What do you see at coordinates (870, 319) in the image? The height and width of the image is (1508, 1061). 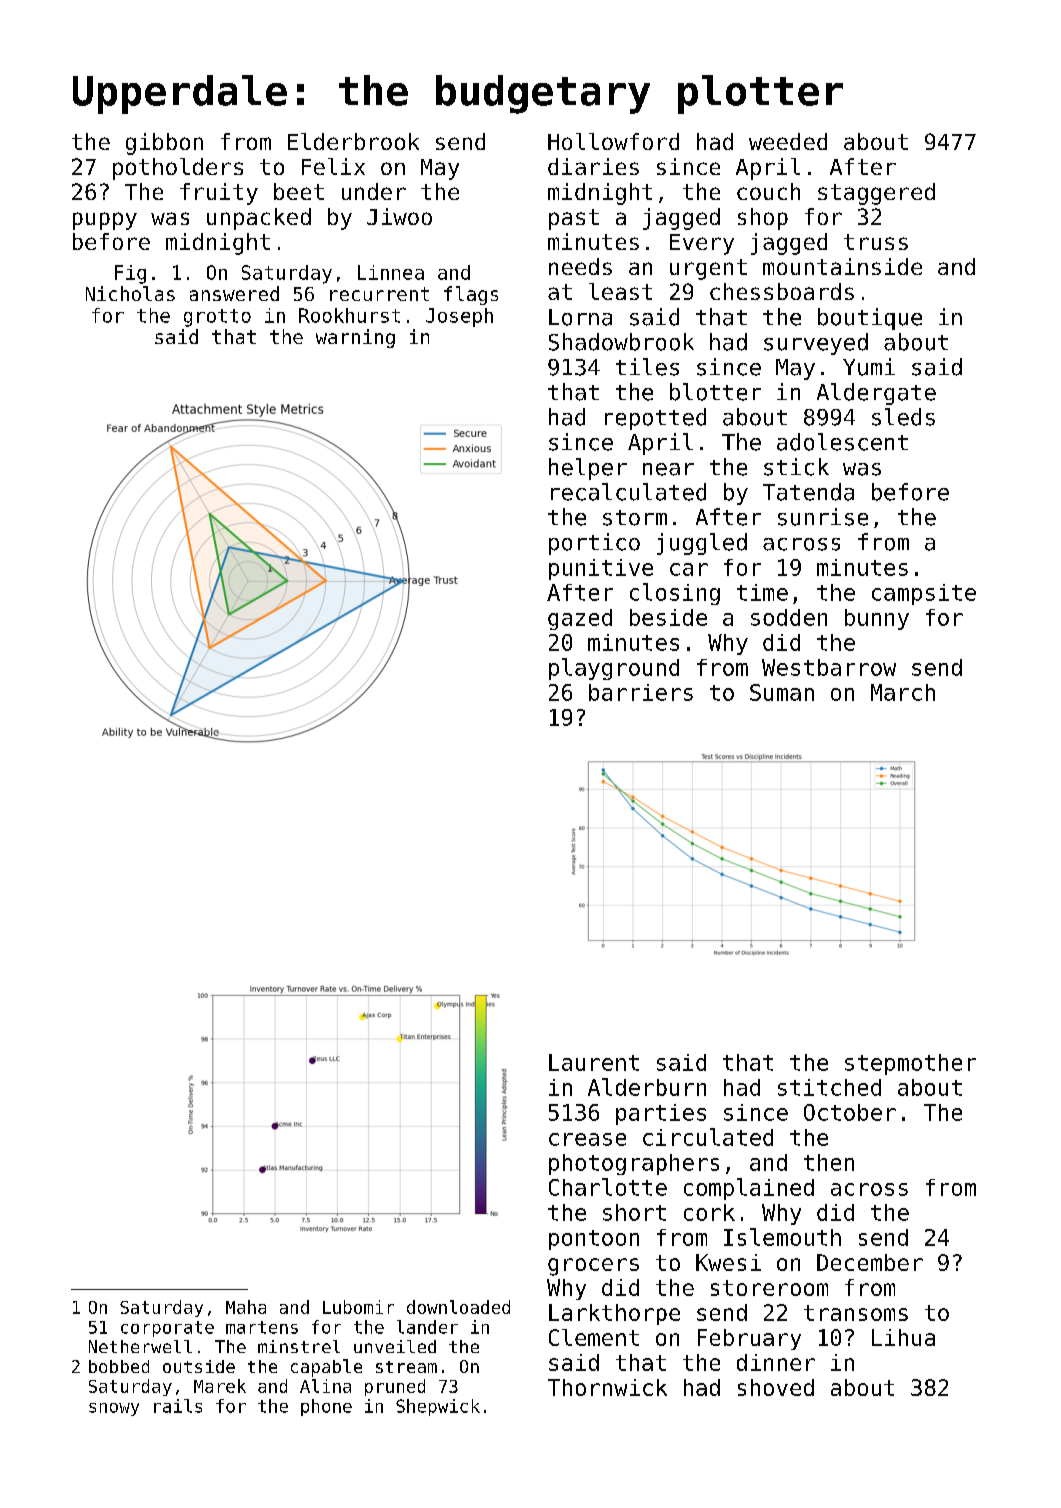 I see `boutique` at bounding box center [870, 319].
